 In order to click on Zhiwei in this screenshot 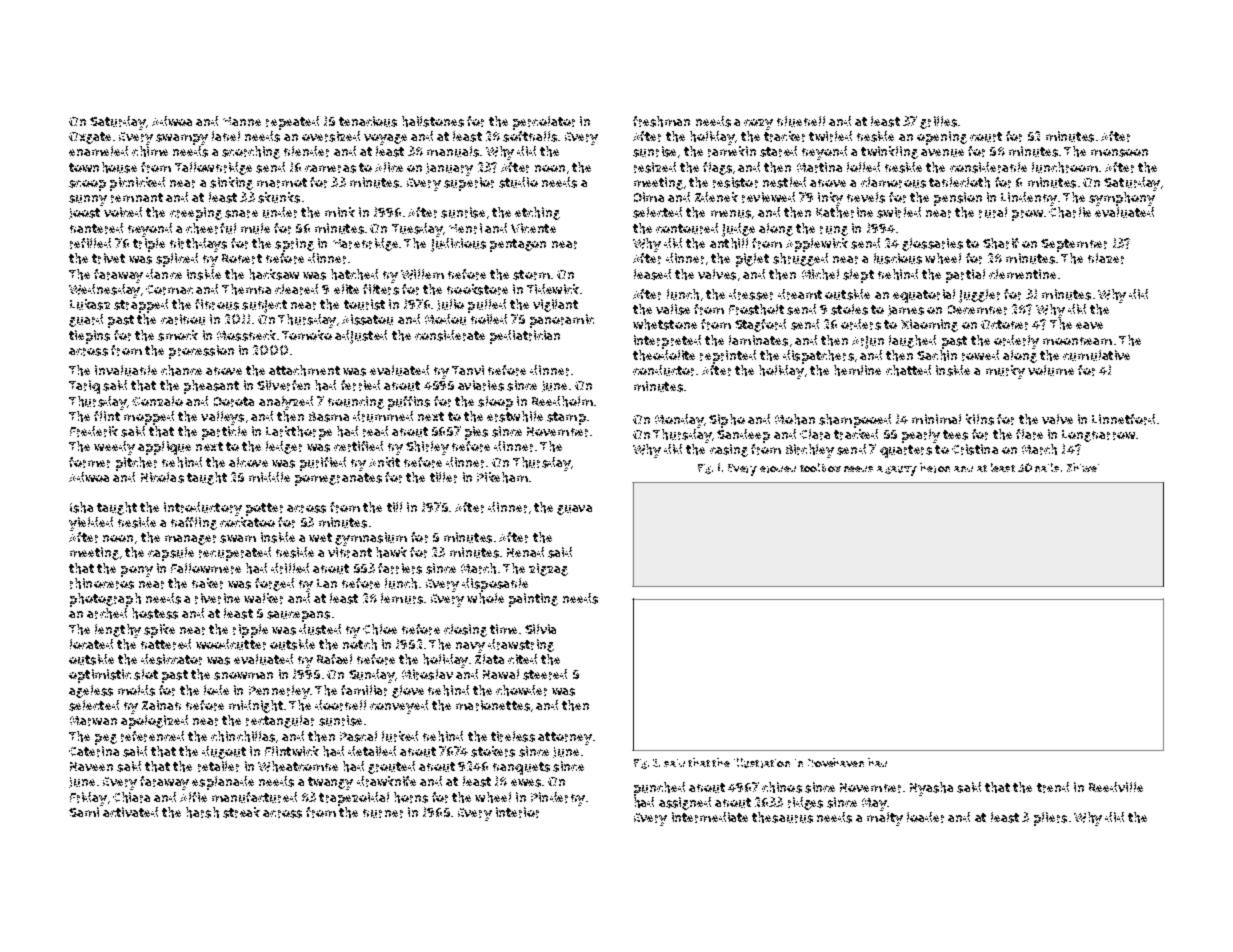, I will do `click(1083, 467)`.
